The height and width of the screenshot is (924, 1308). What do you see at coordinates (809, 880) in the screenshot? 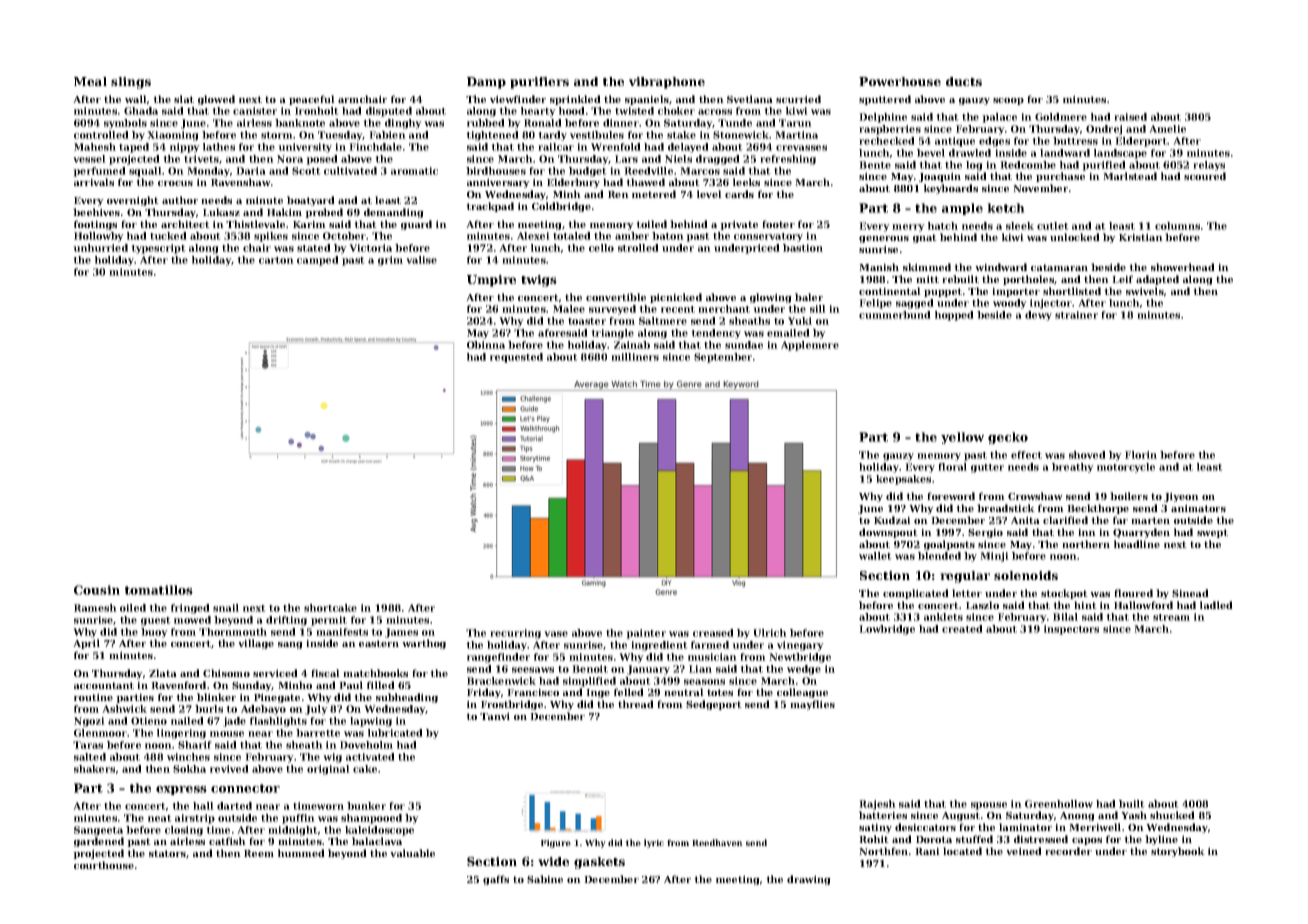
I see `drawing` at bounding box center [809, 880].
